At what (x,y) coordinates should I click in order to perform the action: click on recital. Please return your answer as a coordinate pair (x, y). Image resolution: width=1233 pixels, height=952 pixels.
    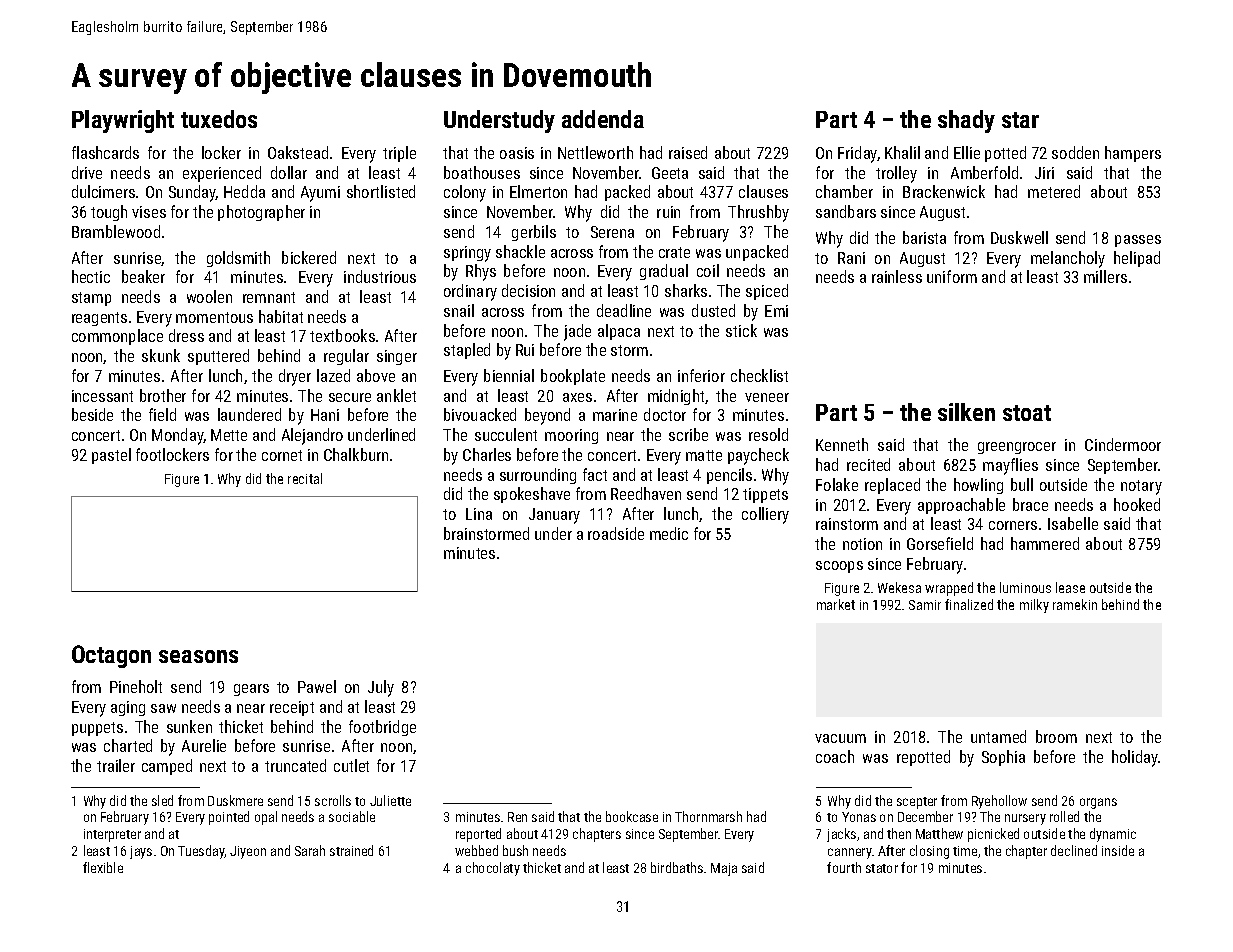
    Looking at the image, I should click on (305, 478).
